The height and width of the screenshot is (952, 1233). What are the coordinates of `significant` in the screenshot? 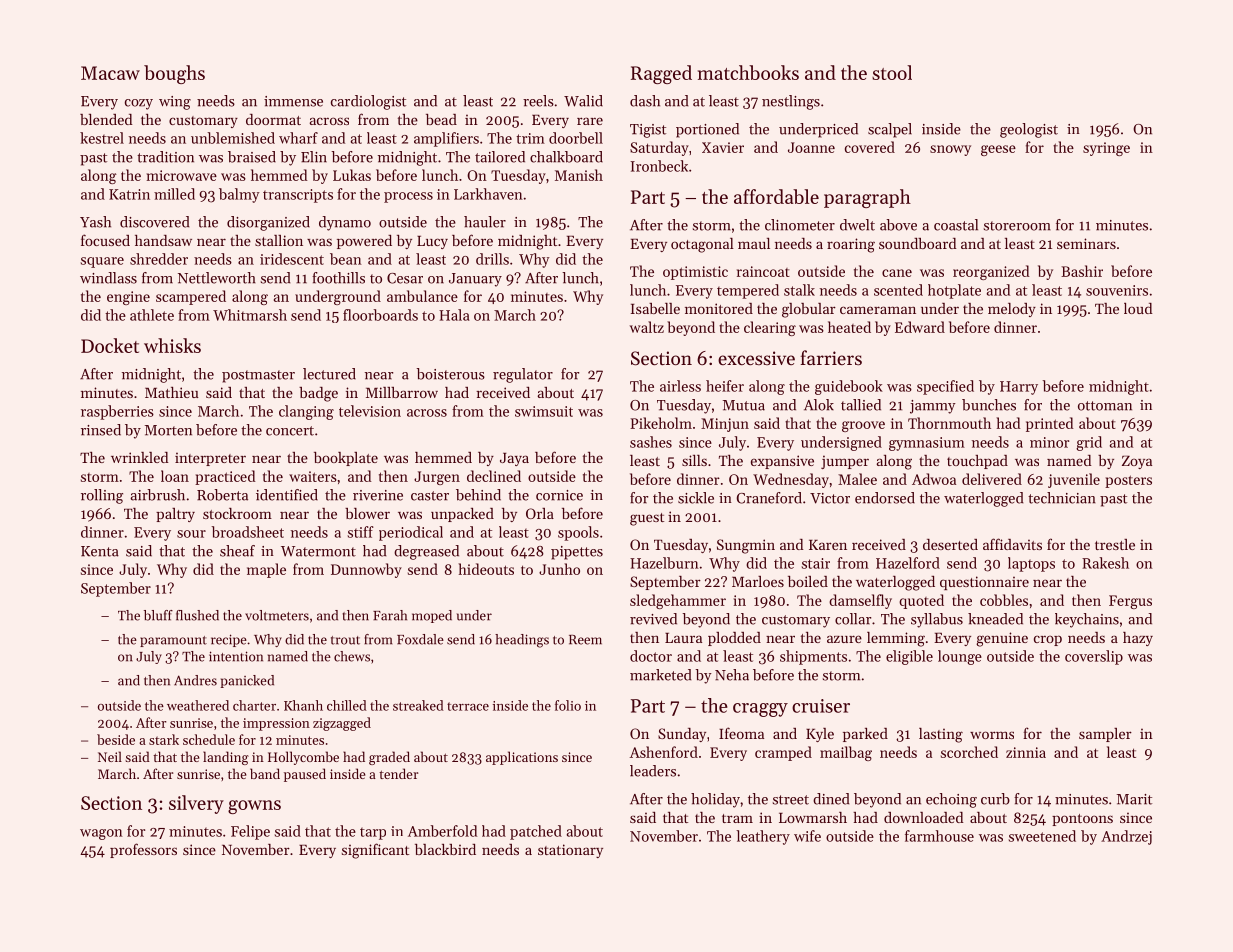 It's located at (375, 851).
